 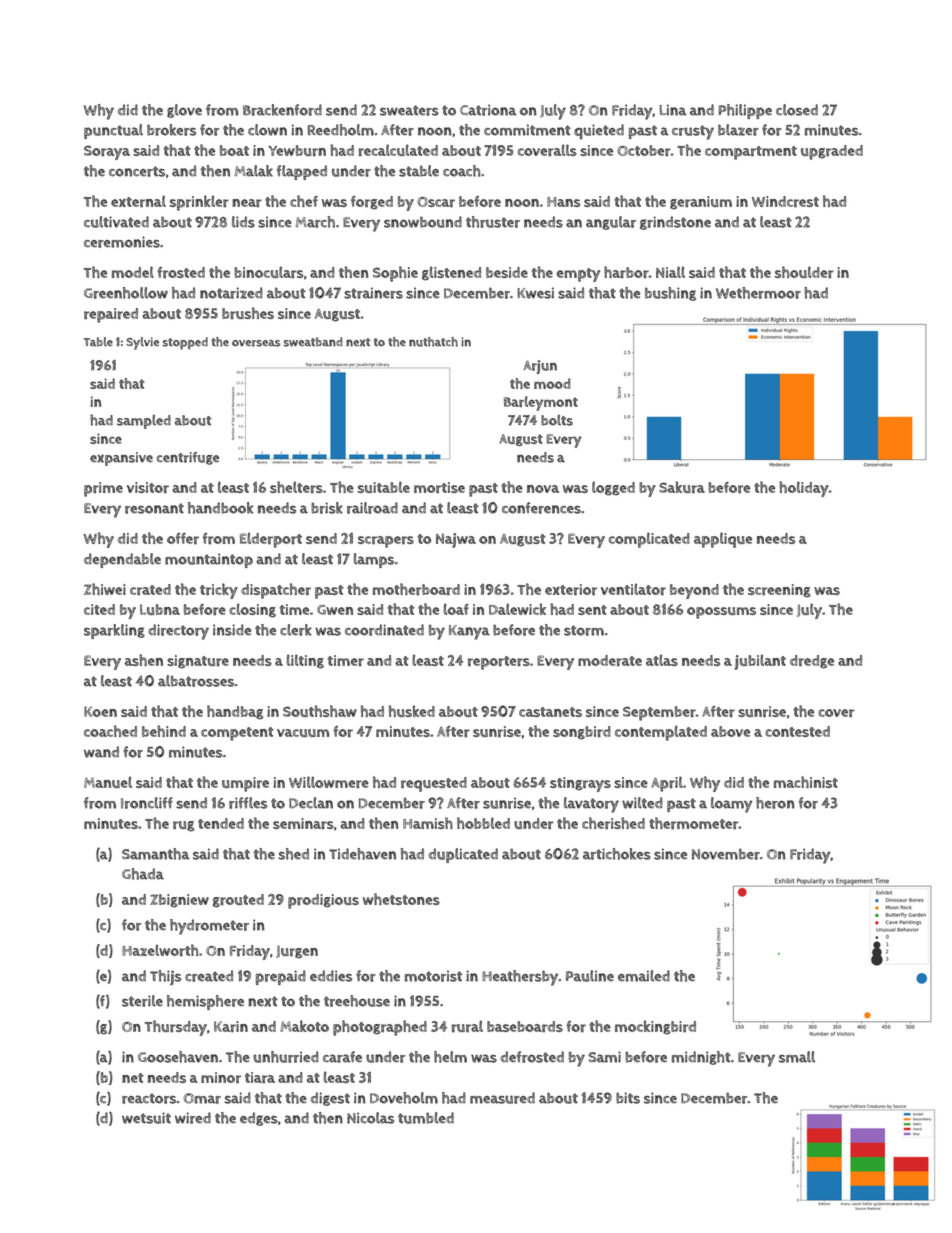 What do you see at coordinates (775, 803) in the screenshot?
I see `heron` at bounding box center [775, 803].
